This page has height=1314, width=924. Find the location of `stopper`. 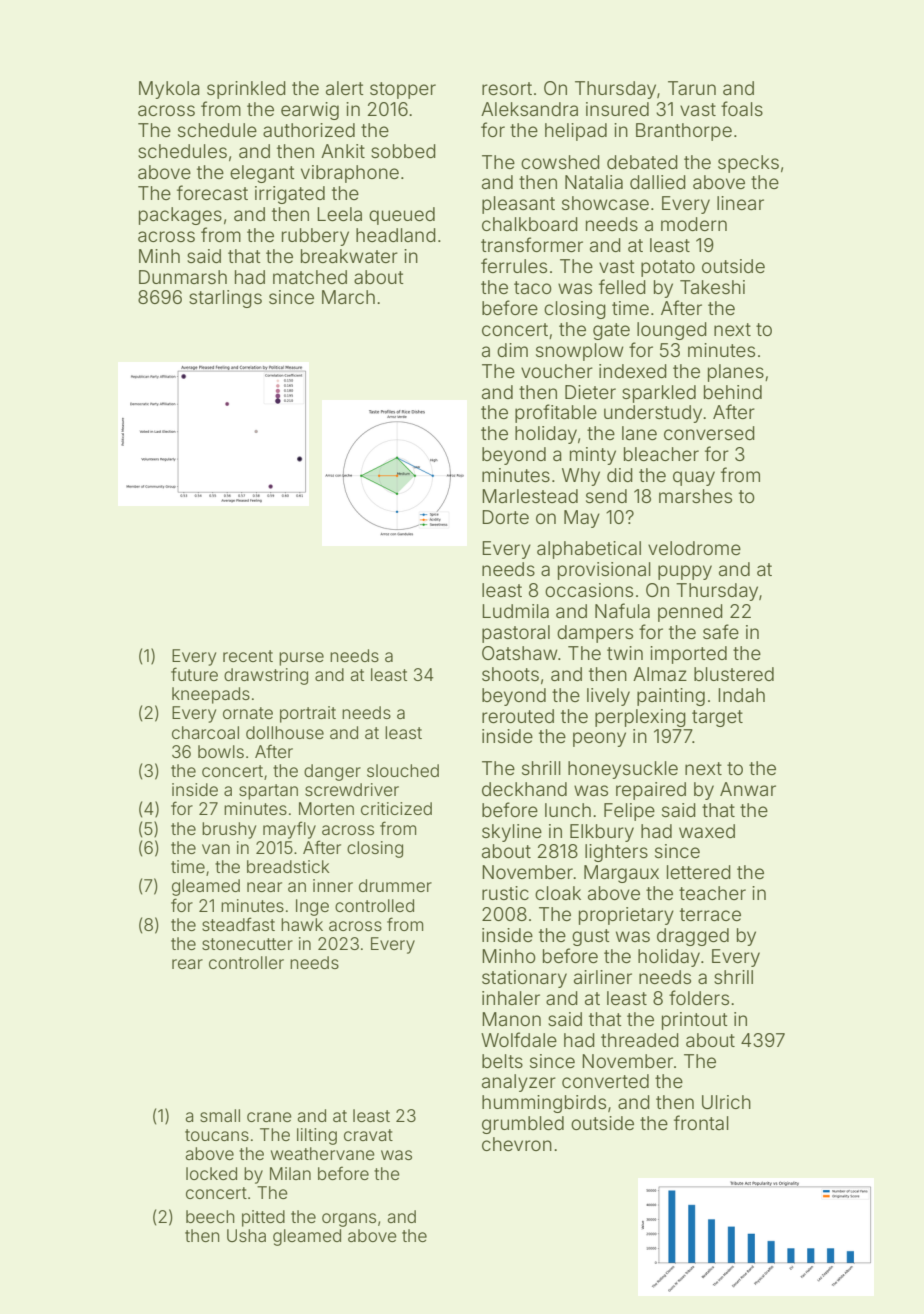

stopper is located at coordinates (403, 90).
